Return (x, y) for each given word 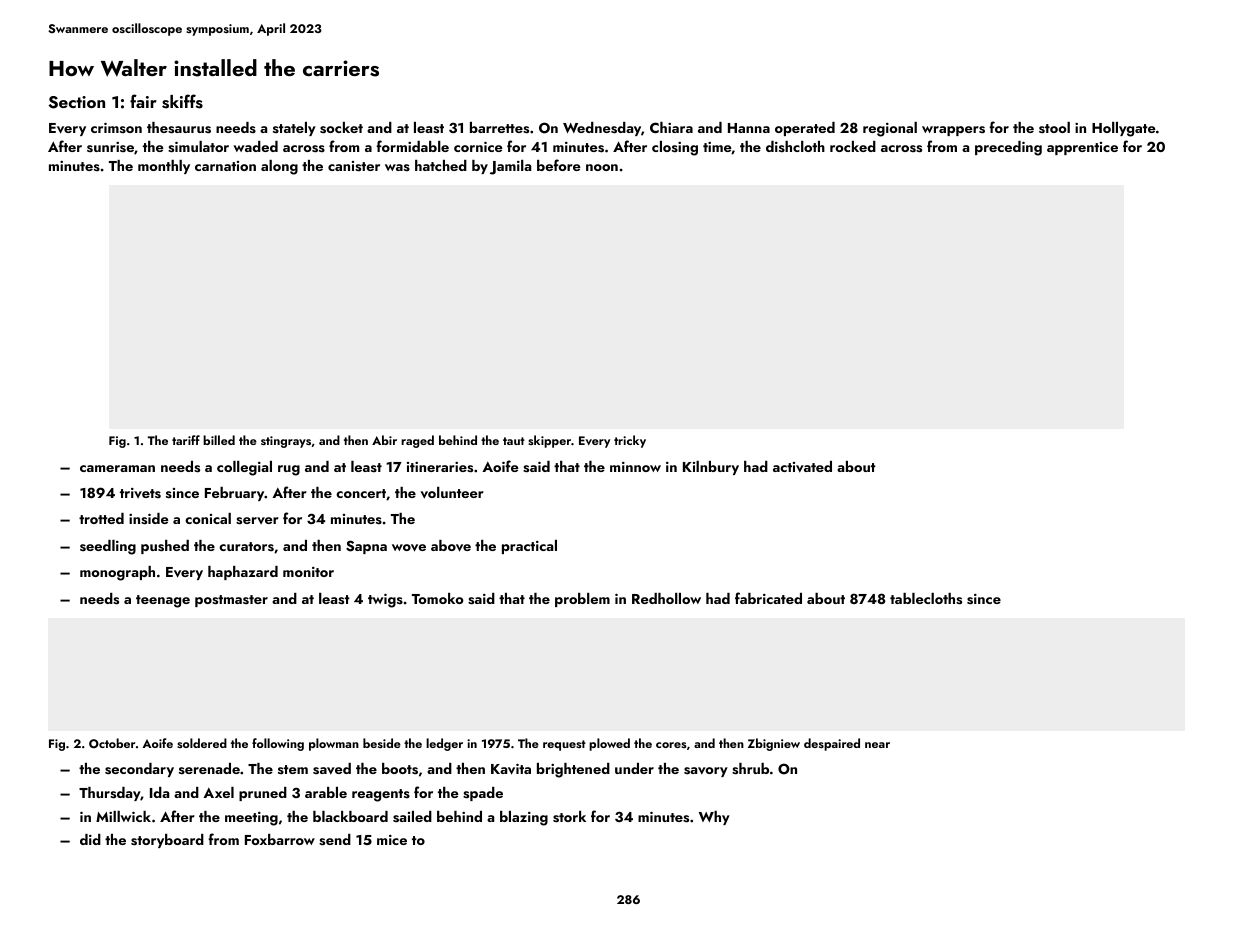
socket (341, 128)
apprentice (1082, 148)
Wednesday (602, 129)
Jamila (510, 167)
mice (392, 840)
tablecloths (926, 599)
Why (714, 818)
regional (890, 129)
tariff (186, 440)
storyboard (167, 841)
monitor (308, 572)
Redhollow (666, 598)
